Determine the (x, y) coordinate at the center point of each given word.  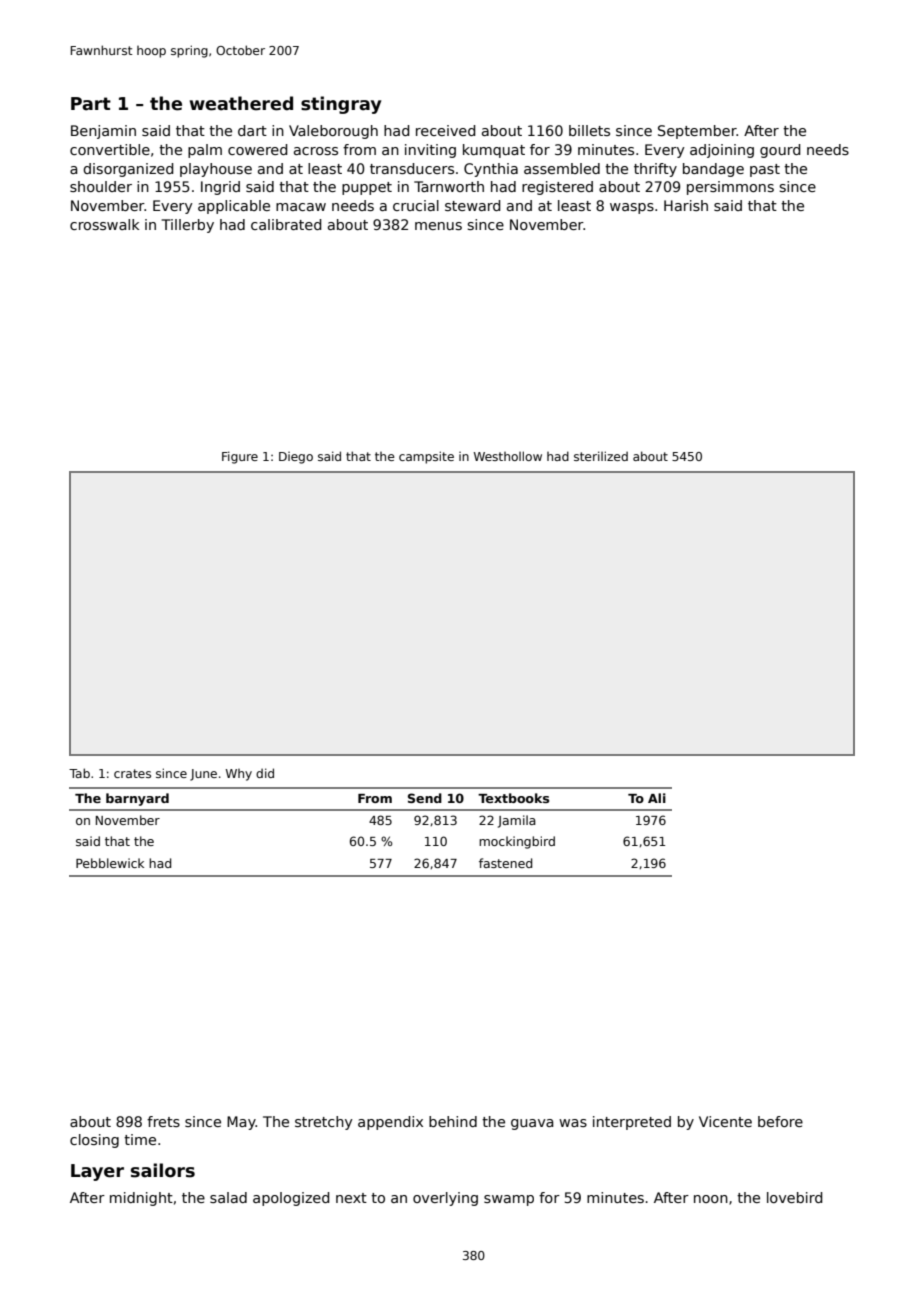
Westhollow (508, 456)
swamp (509, 1200)
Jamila (517, 821)
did (265, 773)
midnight (141, 1199)
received (445, 130)
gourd (780, 151)
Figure (240, 457)
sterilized (601, 456)
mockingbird (517, 842)
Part (91, 104)
